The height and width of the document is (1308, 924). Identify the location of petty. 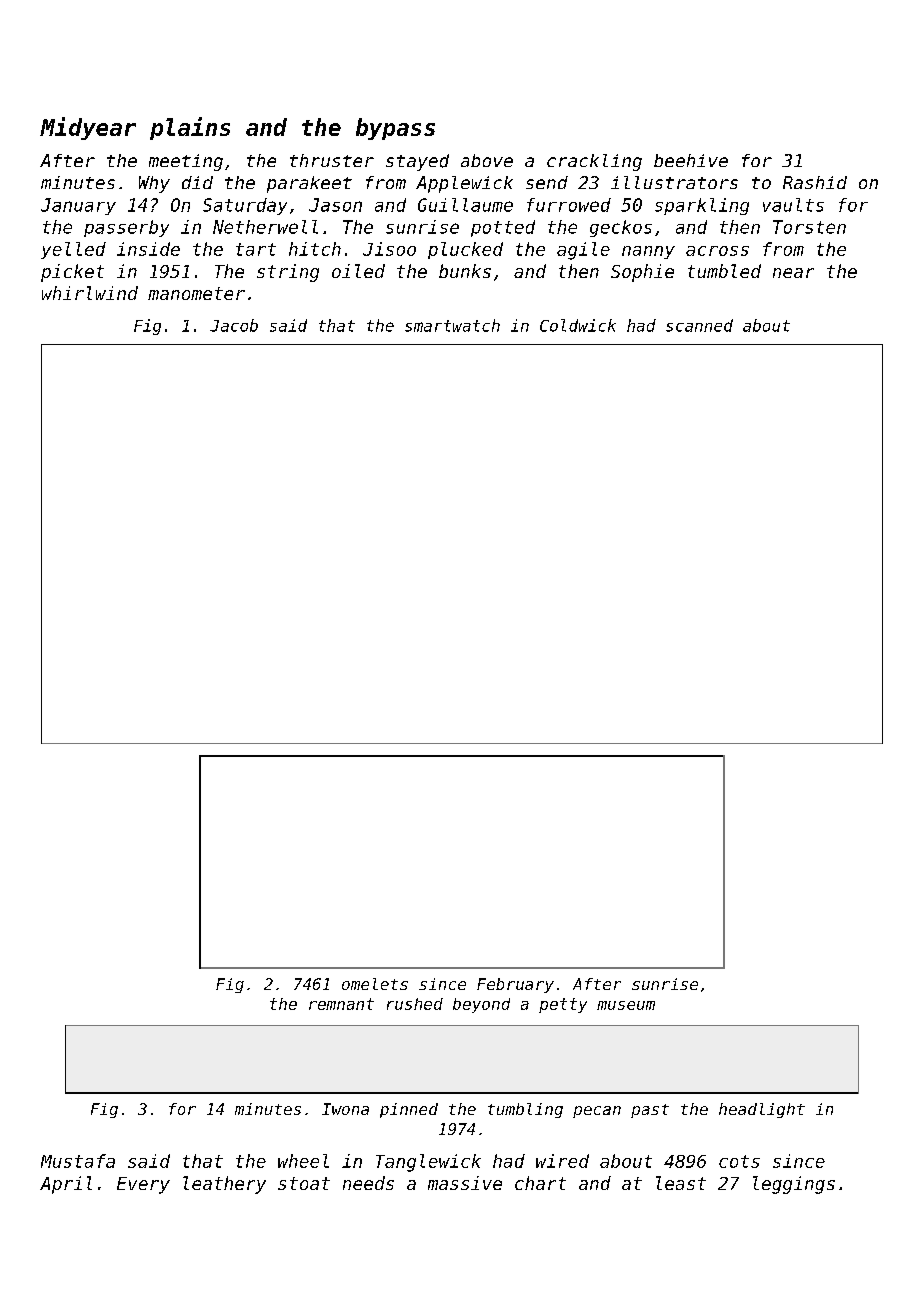
(563, 1005).
